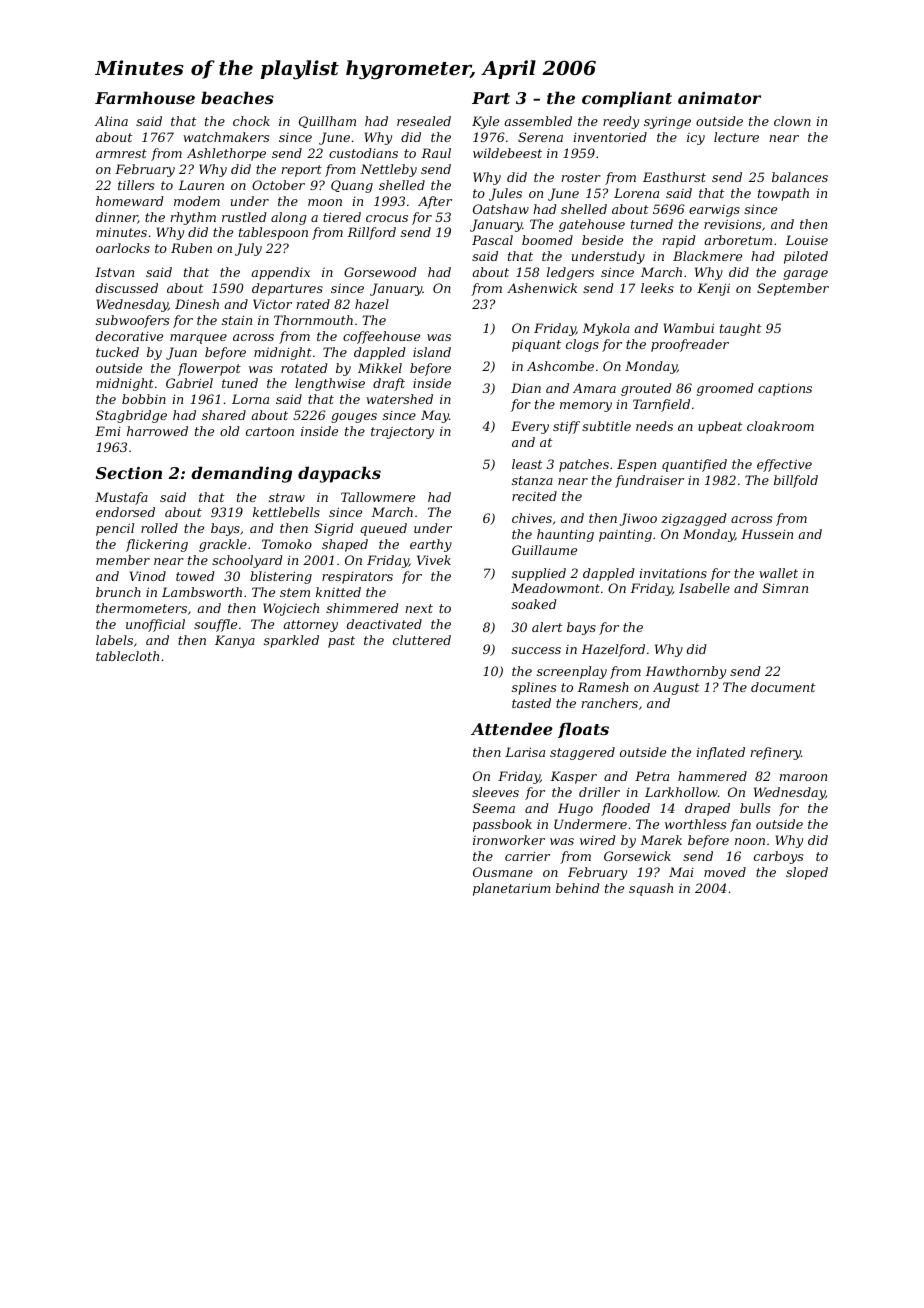  I want to click on Alina, so click(111, 121).
